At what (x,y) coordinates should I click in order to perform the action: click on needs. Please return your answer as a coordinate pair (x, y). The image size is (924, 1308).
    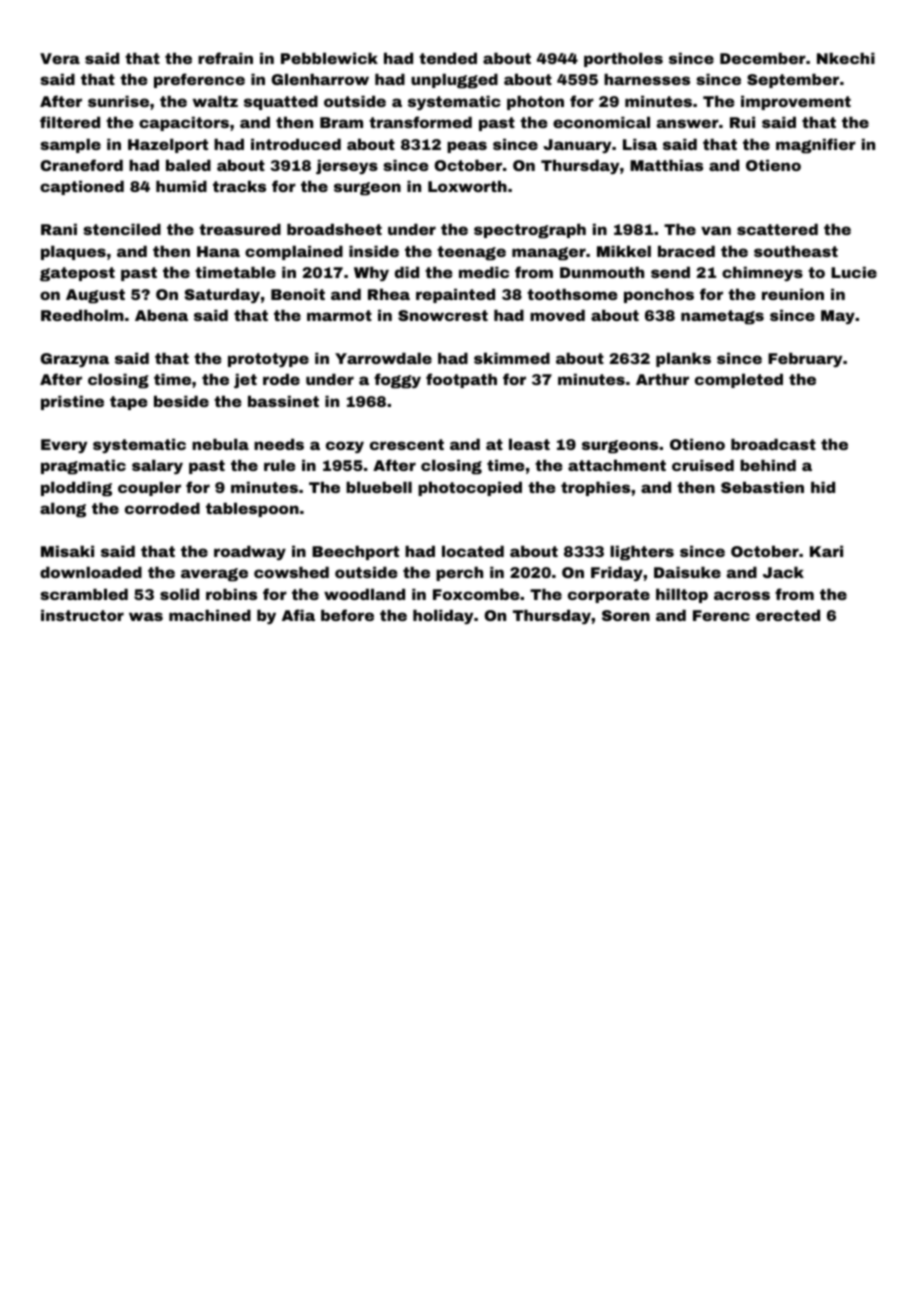
    Looking at the image, I should click on (279, 444).
